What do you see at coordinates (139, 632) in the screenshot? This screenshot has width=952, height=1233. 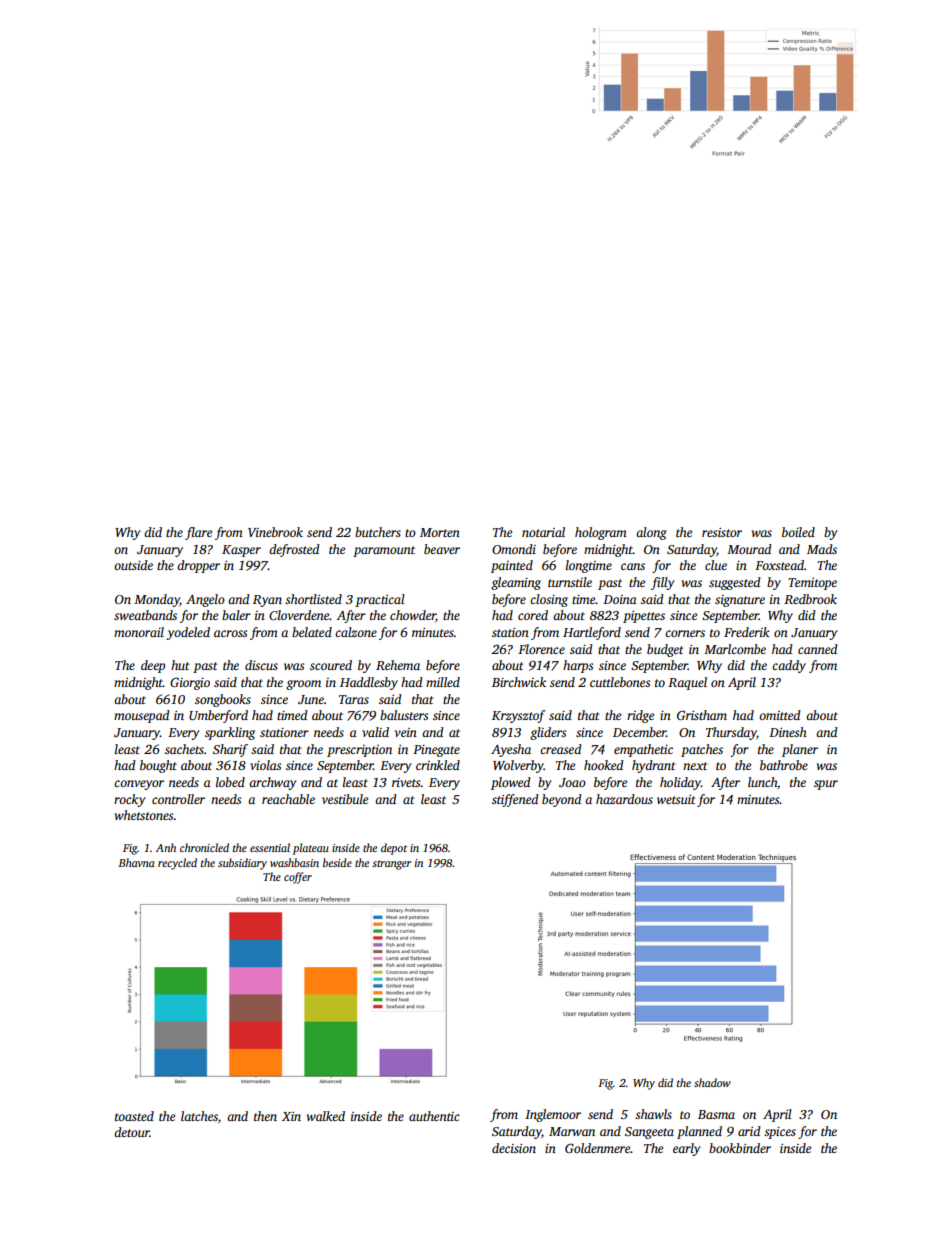 I see `monorail` at bounding box center [139, 632].
